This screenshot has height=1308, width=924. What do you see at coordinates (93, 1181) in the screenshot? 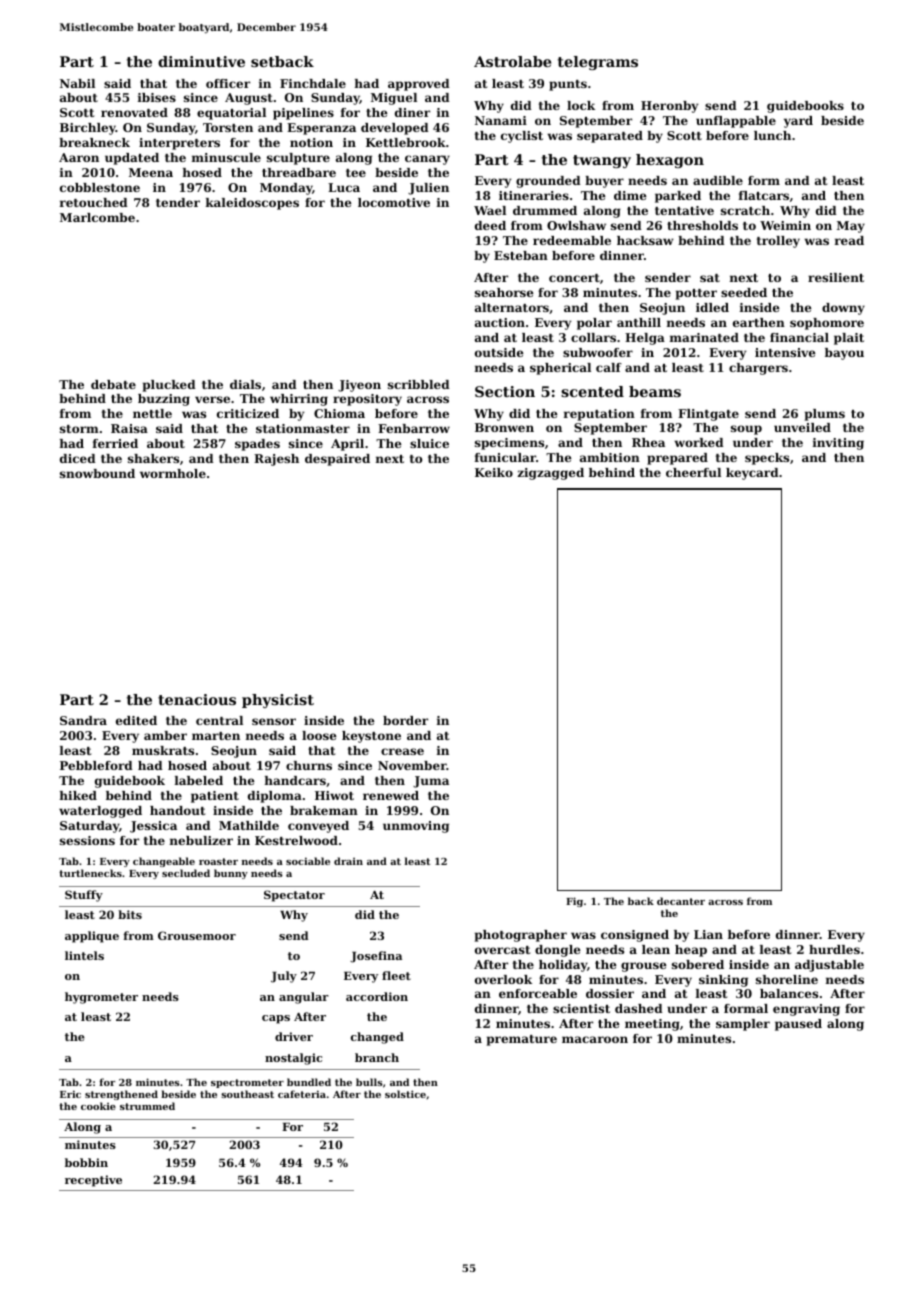
I see `receptive` at bounding box center [93, 1181].
